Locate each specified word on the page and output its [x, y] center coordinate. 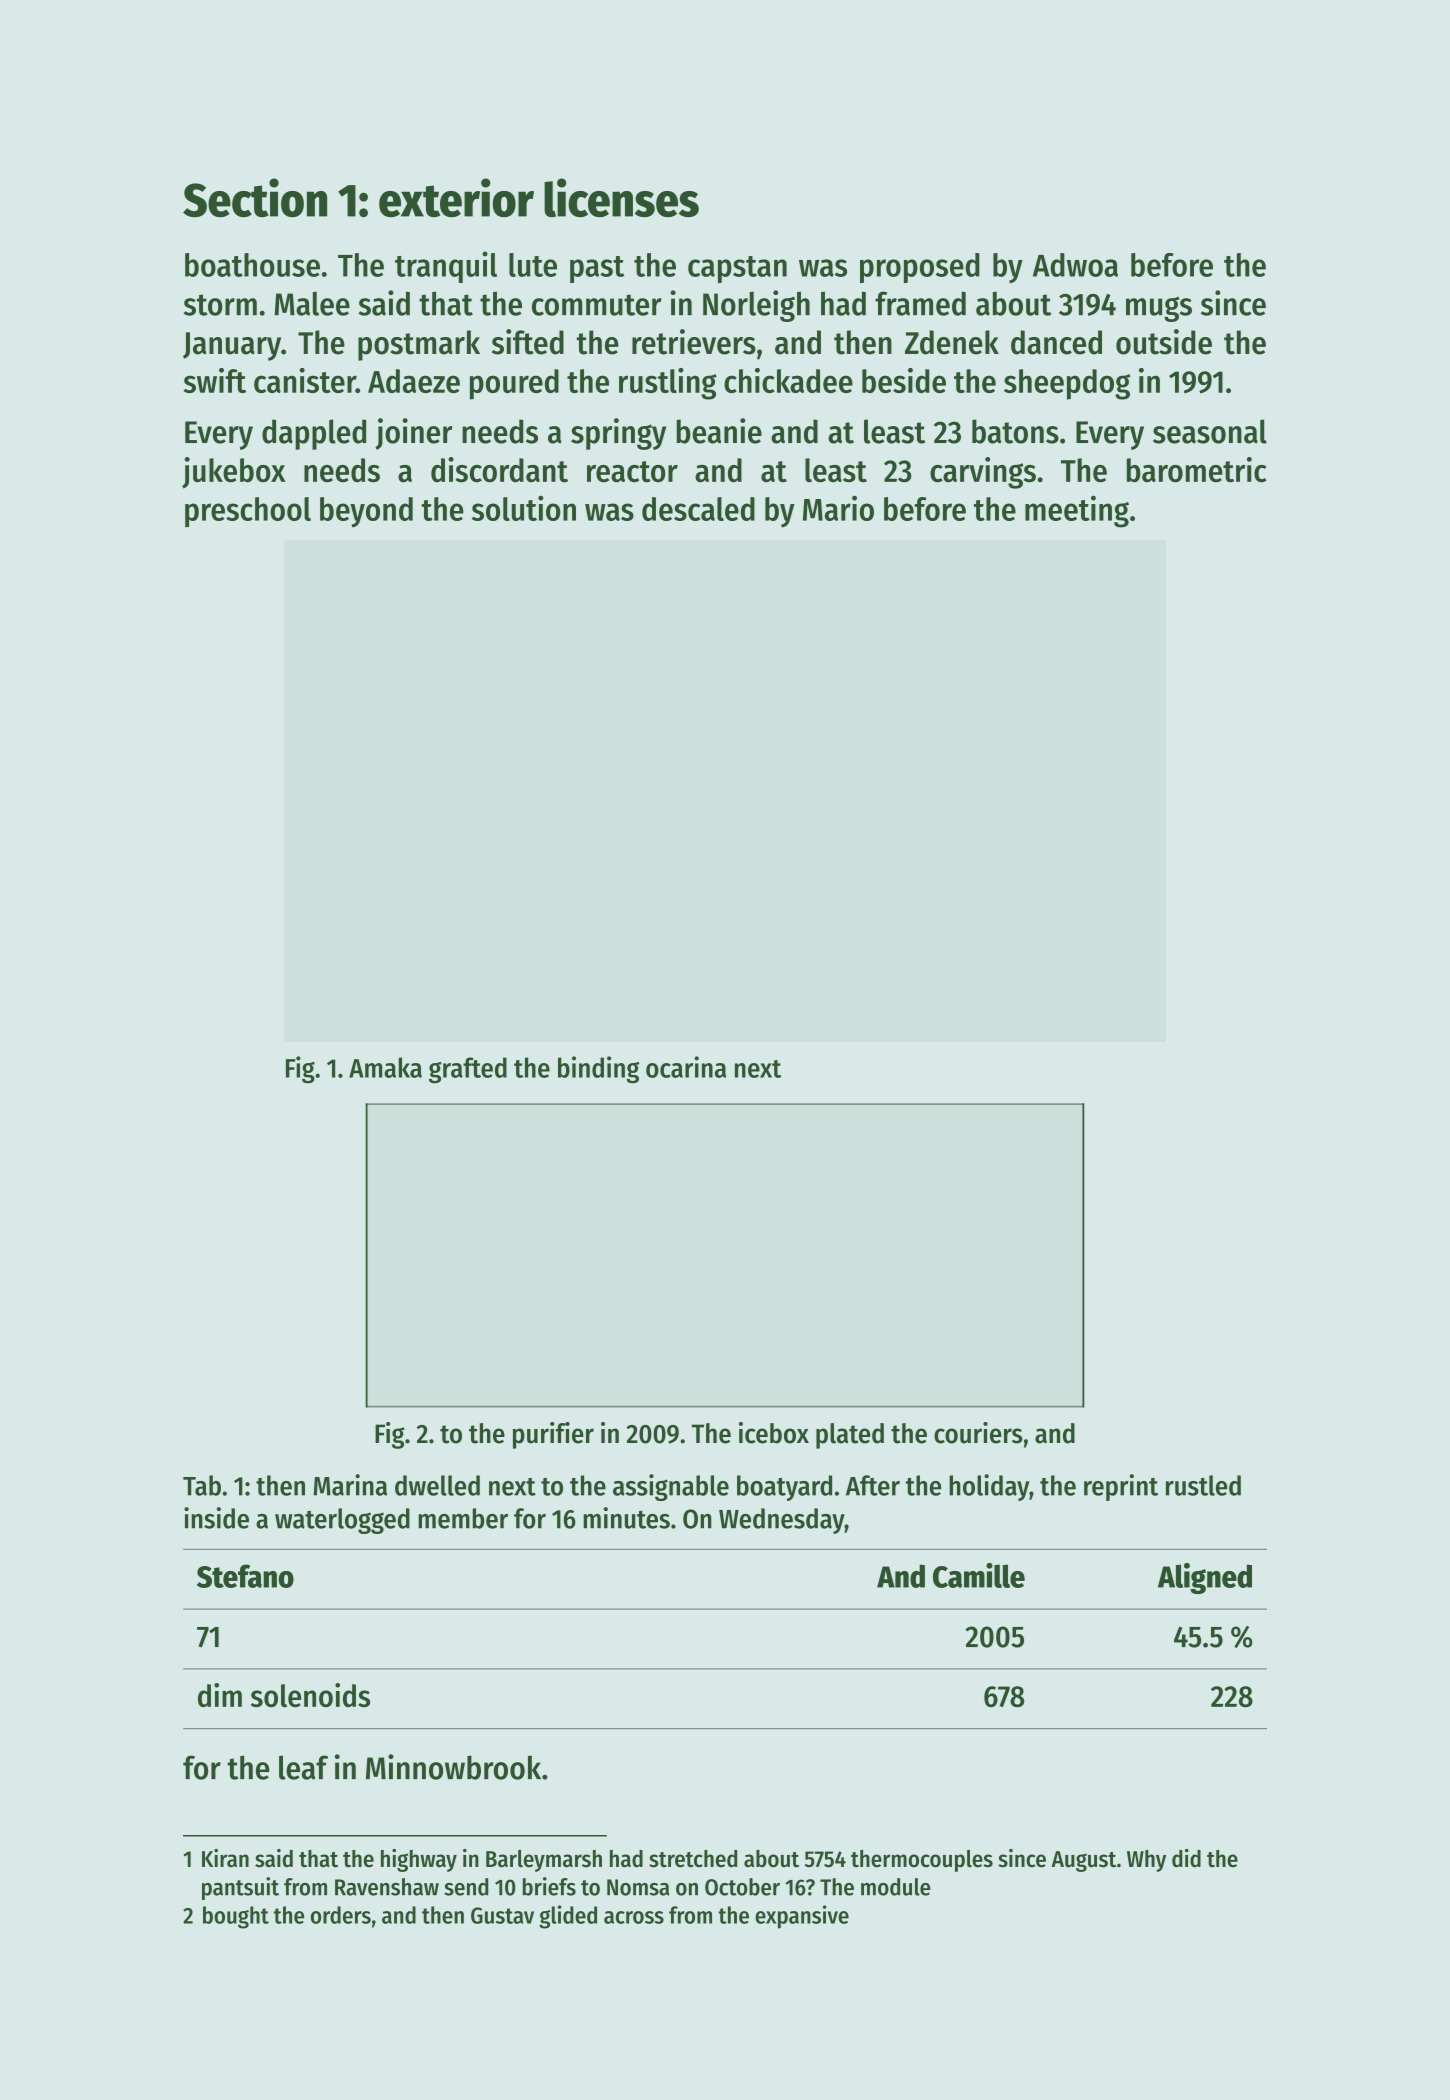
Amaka [385, 1067]
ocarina [686, 1067]
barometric [1197, 470]
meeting [1077, 511]
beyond [366, 512]
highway [419, 1860]
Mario [838, 508]
